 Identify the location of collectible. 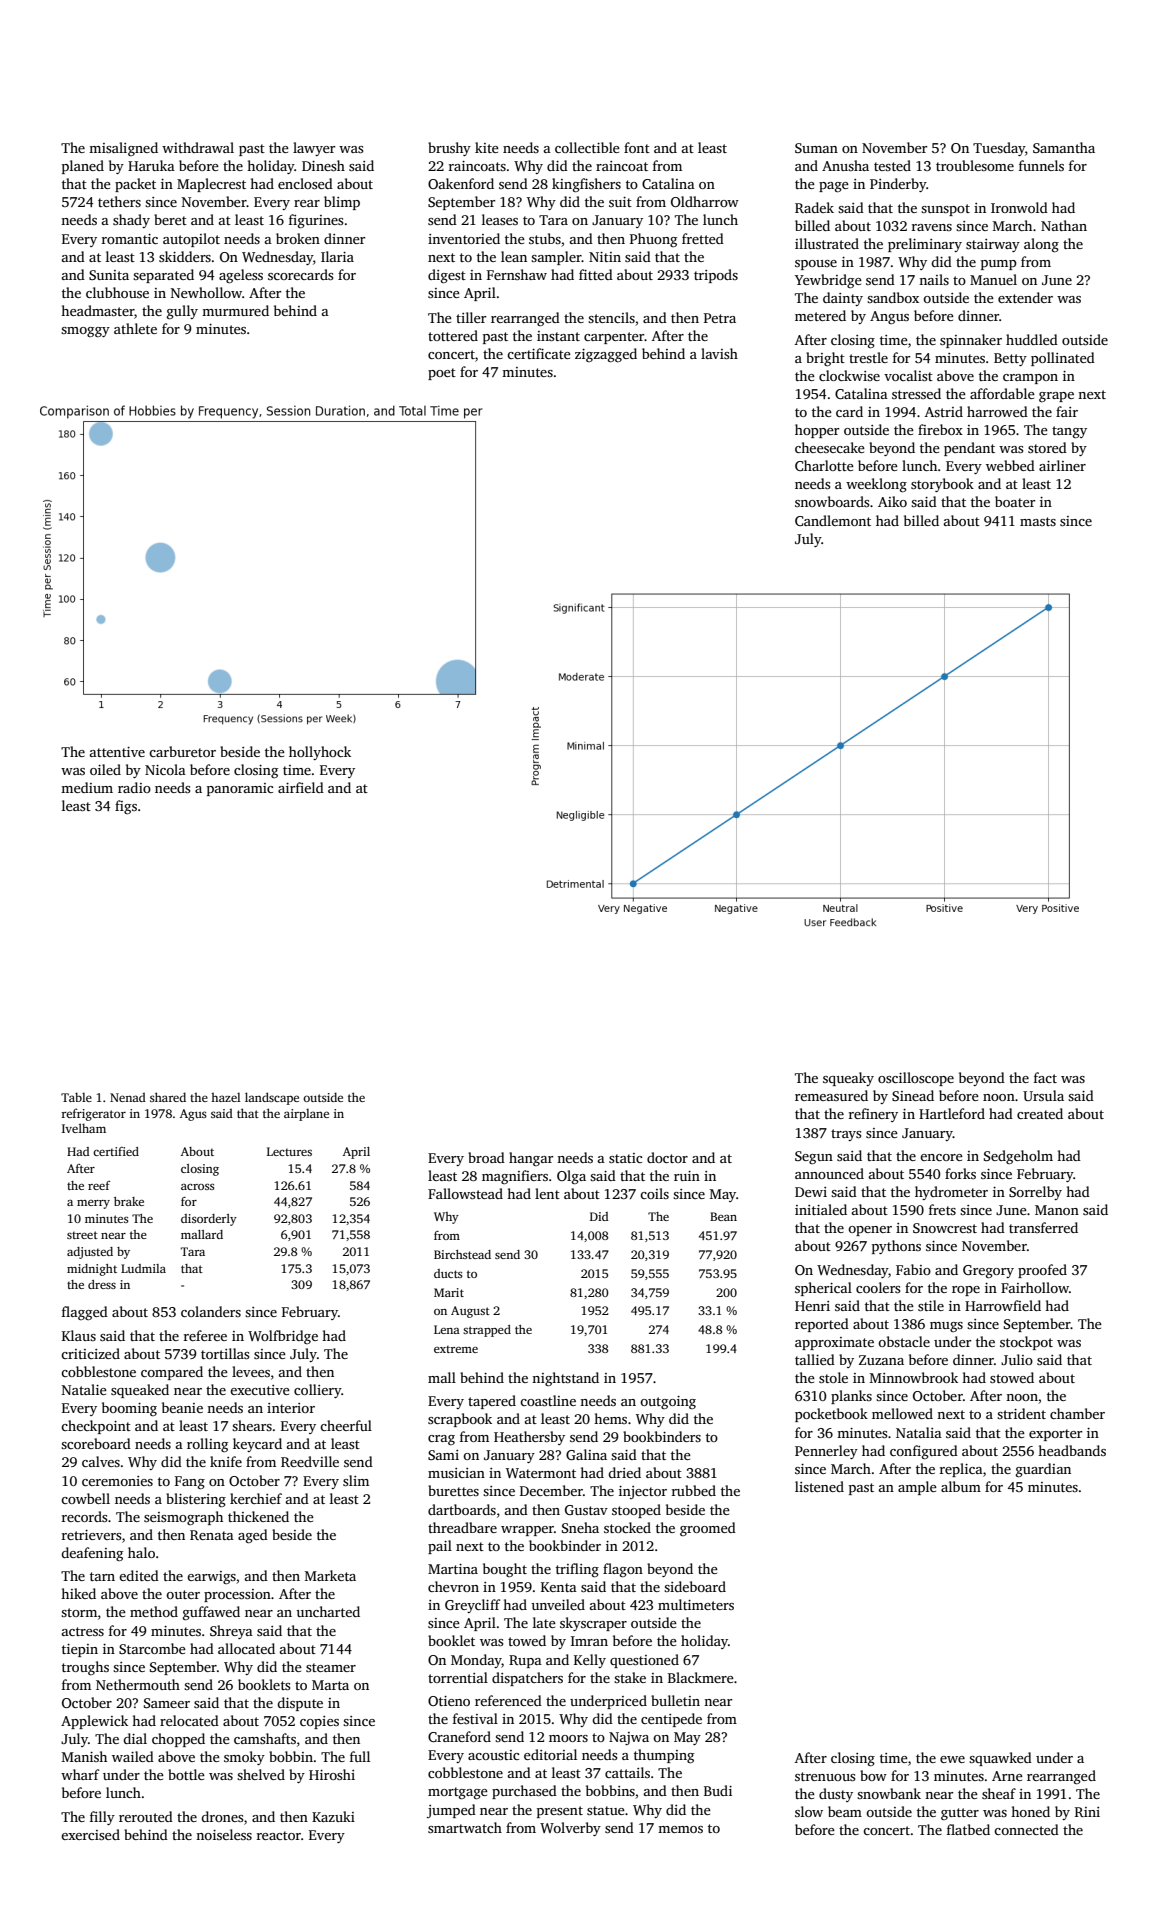
(587, 147).
